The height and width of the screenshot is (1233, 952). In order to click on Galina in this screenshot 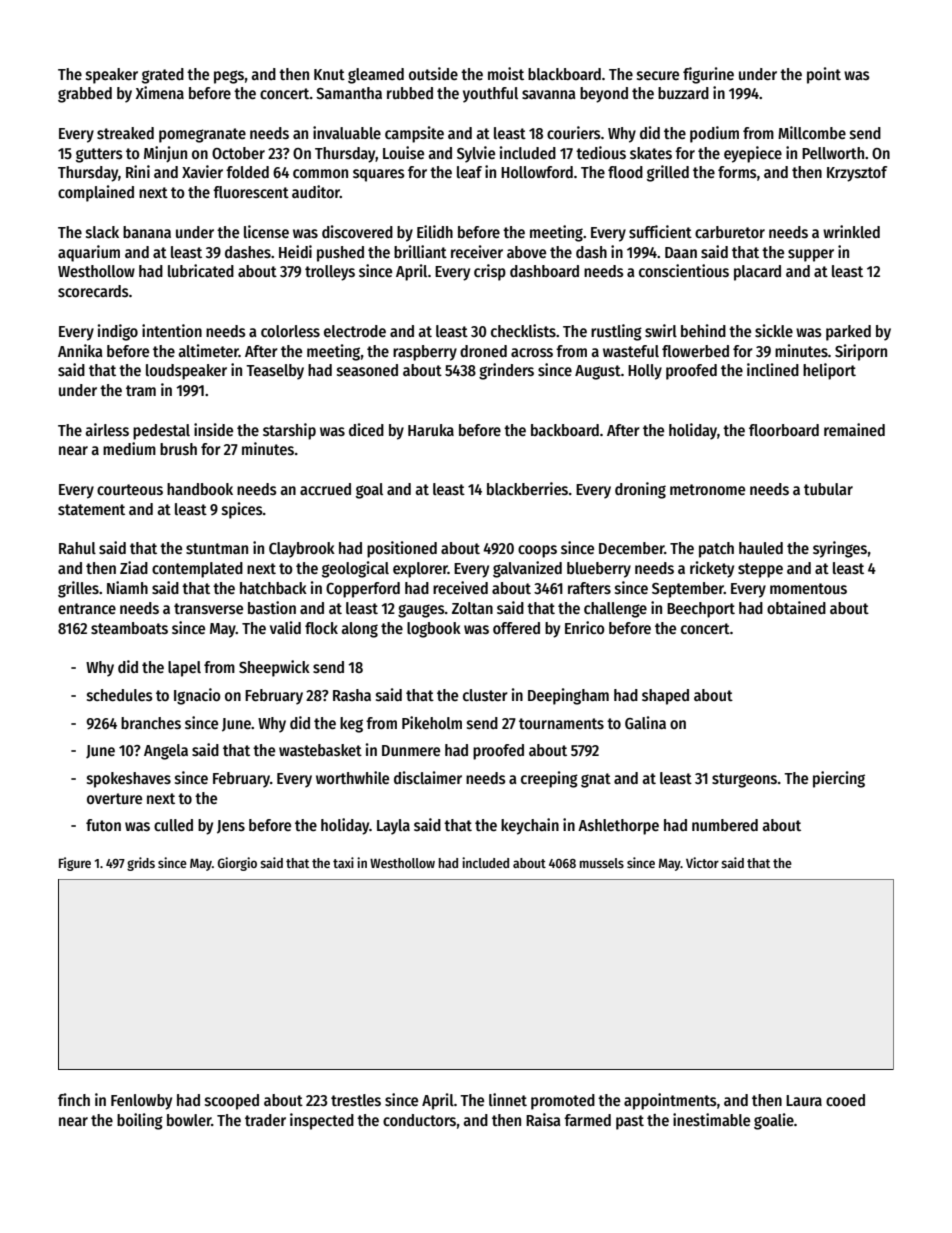, I will do `click(645, 722)`.
